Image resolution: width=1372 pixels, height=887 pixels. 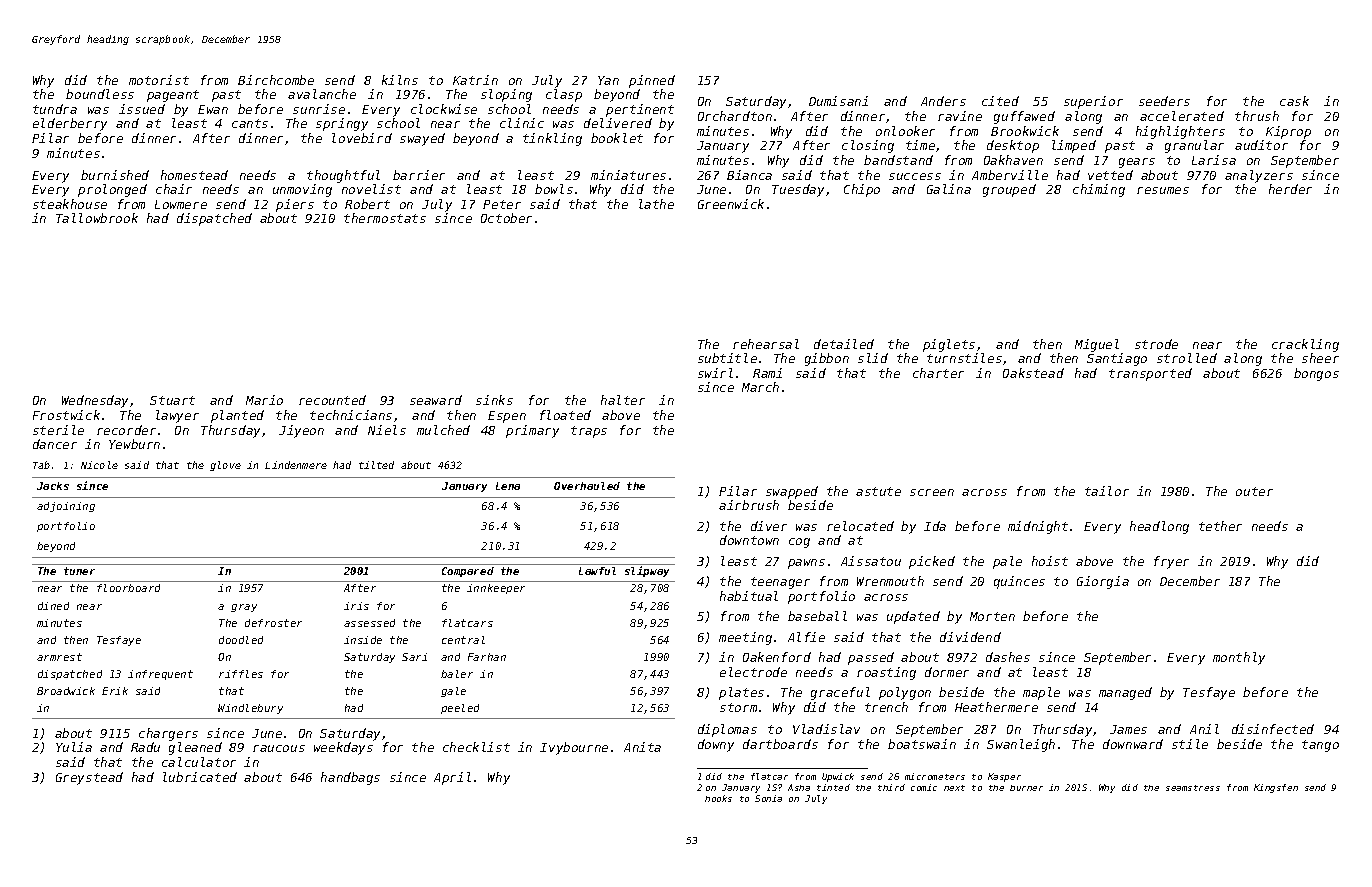 What do you see at coordinates (356, 606) in the document?
I see `iris` at bounding box center [356, 606].
